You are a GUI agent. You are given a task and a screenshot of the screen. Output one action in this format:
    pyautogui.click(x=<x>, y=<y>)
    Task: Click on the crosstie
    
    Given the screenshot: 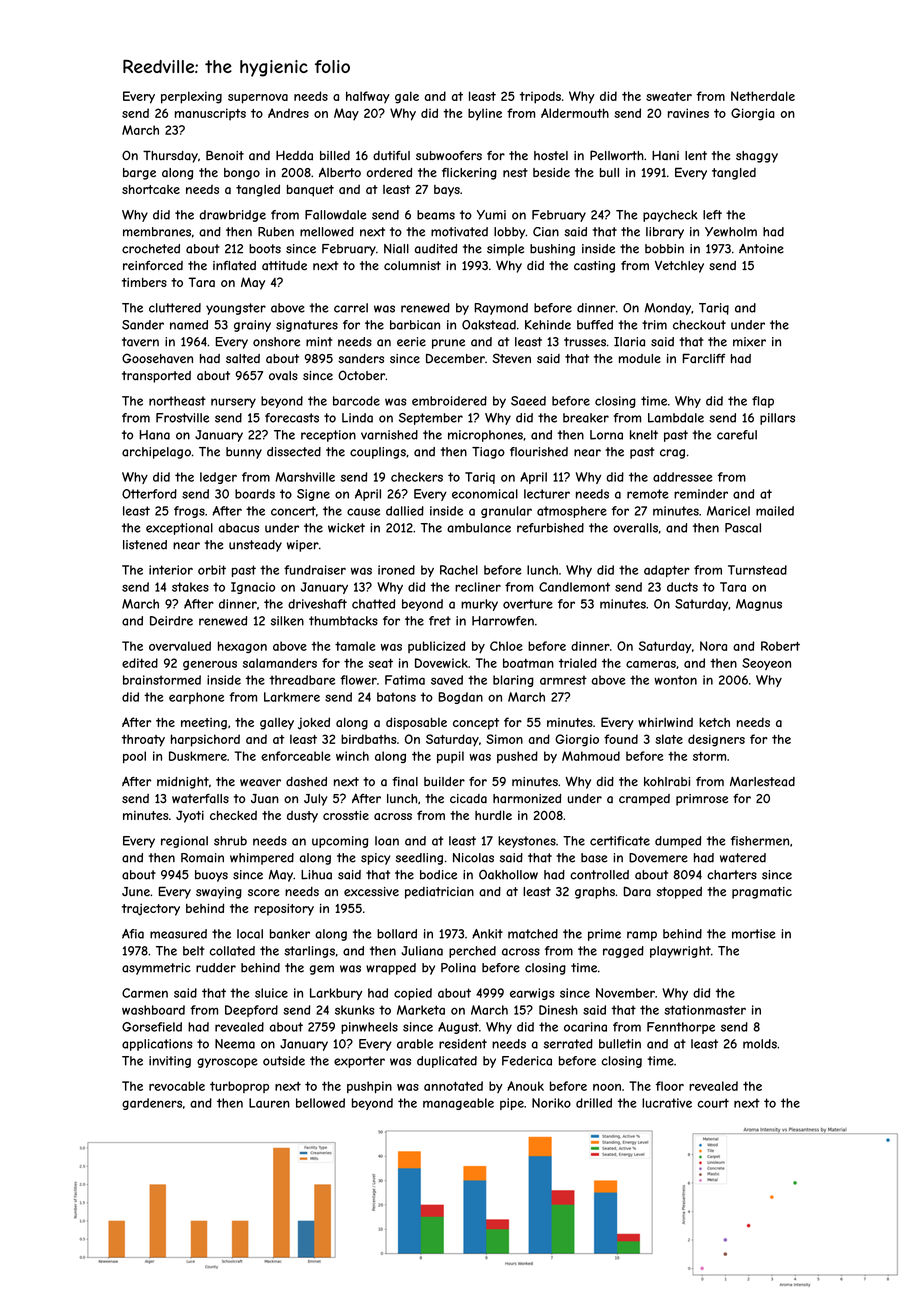 What is the action you would take?
    pyautogui.click(x=346, y=815)
